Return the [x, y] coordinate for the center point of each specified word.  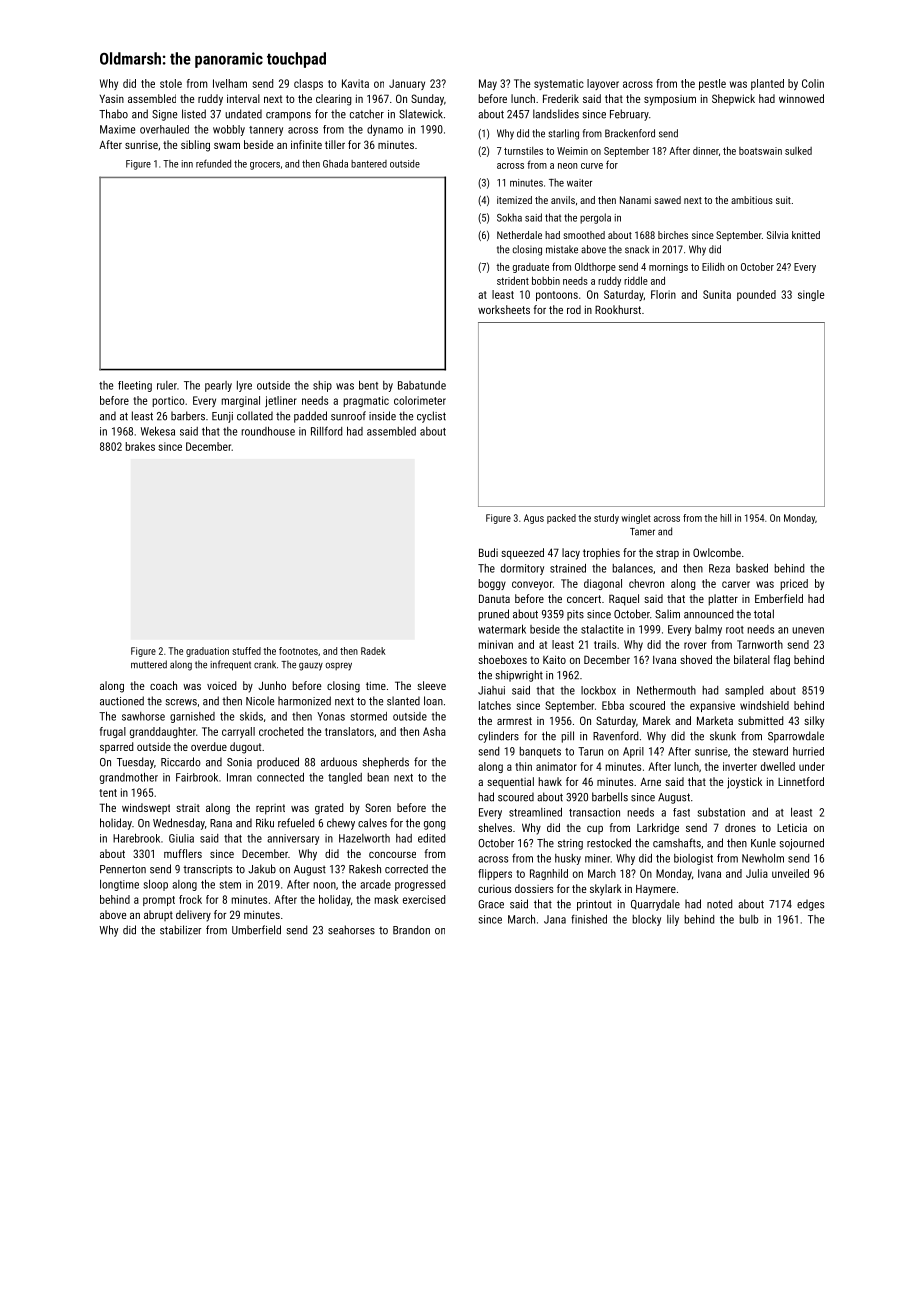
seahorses [351, 930]
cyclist [431, 417]
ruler [167, 385]
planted [767, 84]
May [488, 84]
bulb [748, 919]
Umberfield [256, 930]
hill [725, 518]
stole [171, 83]
